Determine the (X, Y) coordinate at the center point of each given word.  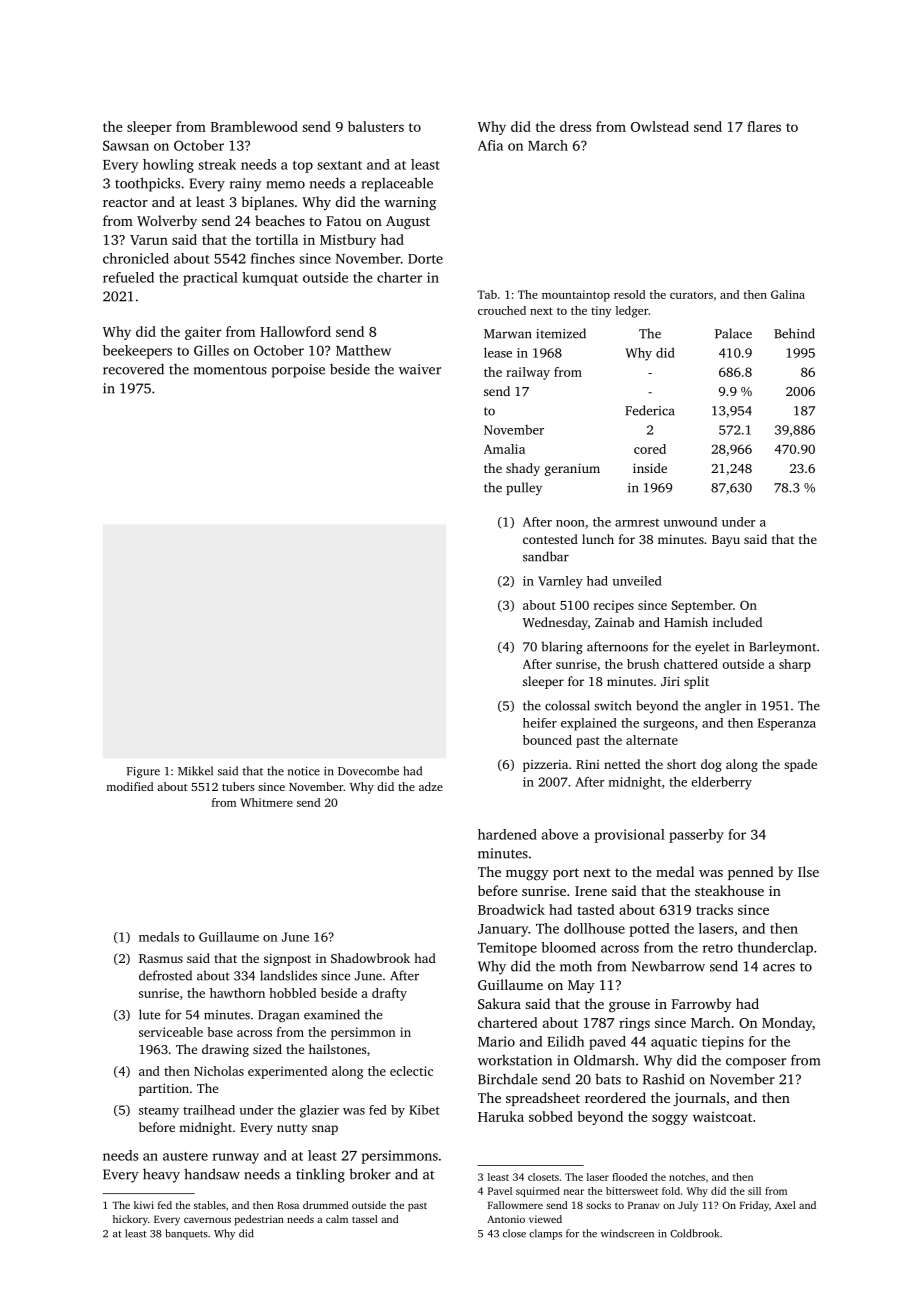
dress (575, 126)
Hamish (686, 622)
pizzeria (545, 766)
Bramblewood (254, 126)
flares (764, 126)
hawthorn (237, 993)
